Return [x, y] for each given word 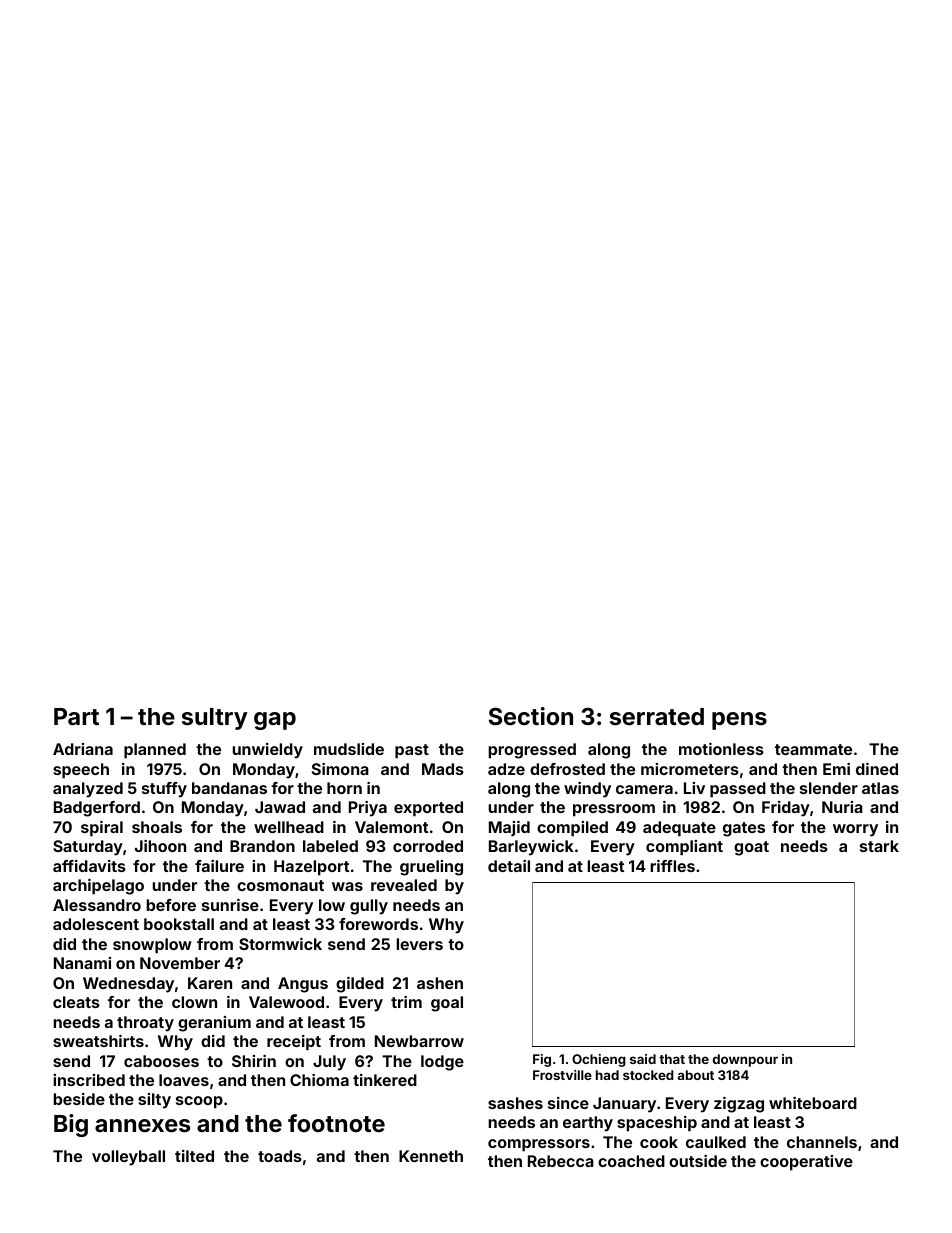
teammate [813, 749]
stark [879, 846]
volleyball [128, 1158]
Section [531, 716]
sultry [215, 719]
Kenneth [431, 1156]
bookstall [179, 924]
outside [698, 1161]
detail [509, 866]
